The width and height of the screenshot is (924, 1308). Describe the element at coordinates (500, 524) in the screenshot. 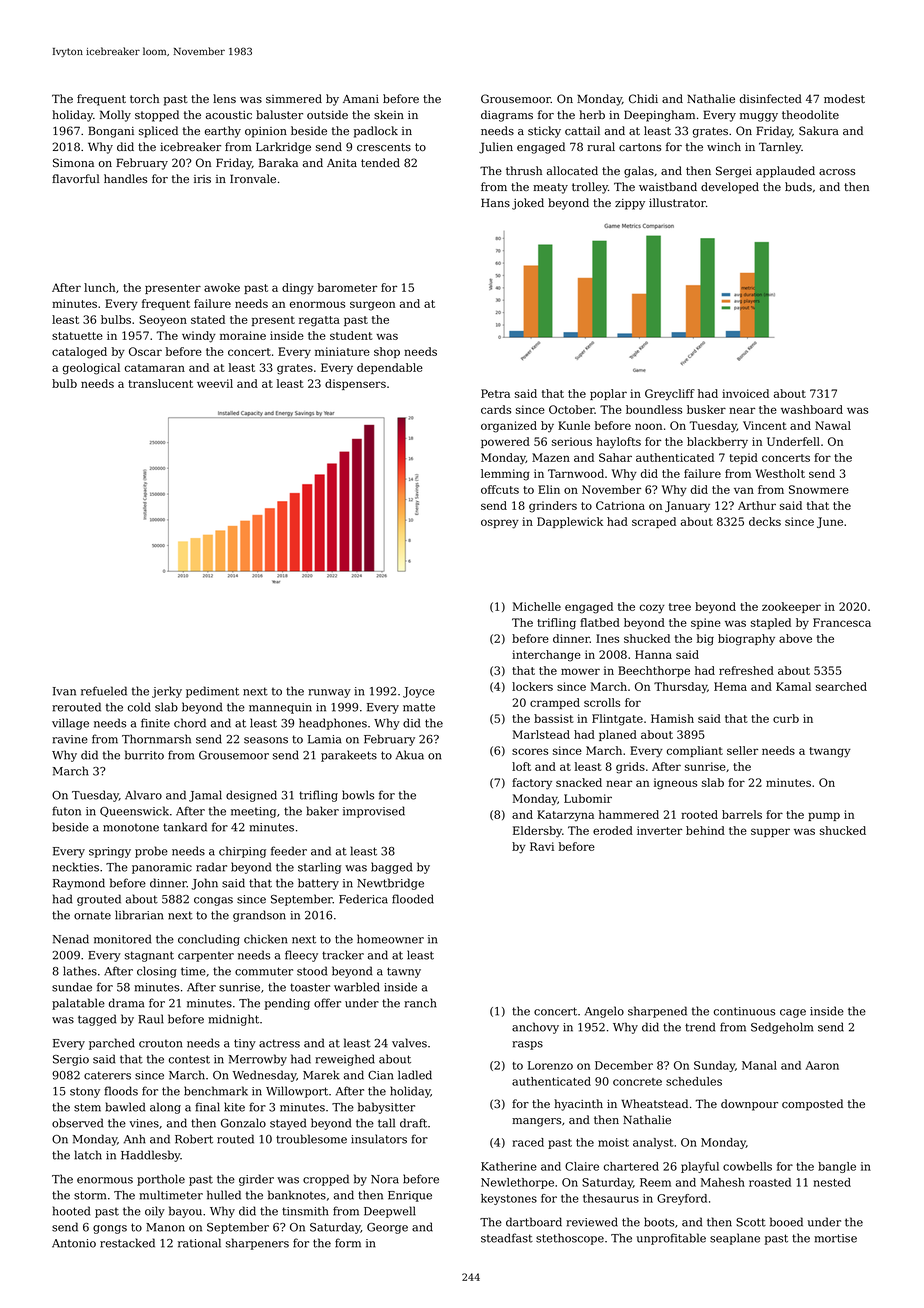

I see `osprey` at that location.
